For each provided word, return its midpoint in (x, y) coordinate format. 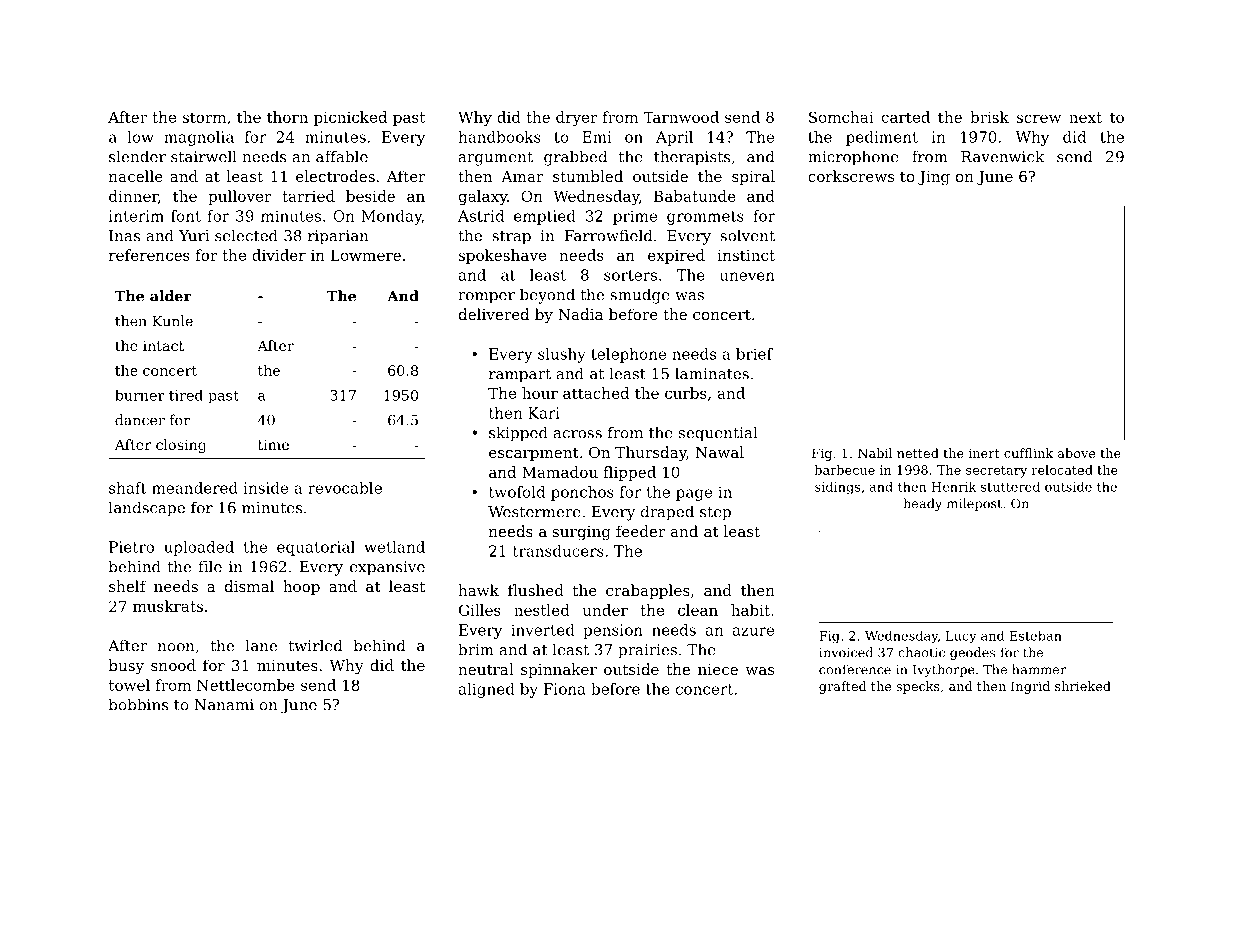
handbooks (499, 137)
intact (163, 345)
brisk (989, 117)
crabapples (648, 591)
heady (922, 504)
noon (176, 647)
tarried (308, 196)
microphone (853, 158)
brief (754, 354)
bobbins (138, 704)
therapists (692, 158)
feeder (641, 531)
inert (984, 453)
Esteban (1036, 636)
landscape (147, 509)
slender (137, 156)
